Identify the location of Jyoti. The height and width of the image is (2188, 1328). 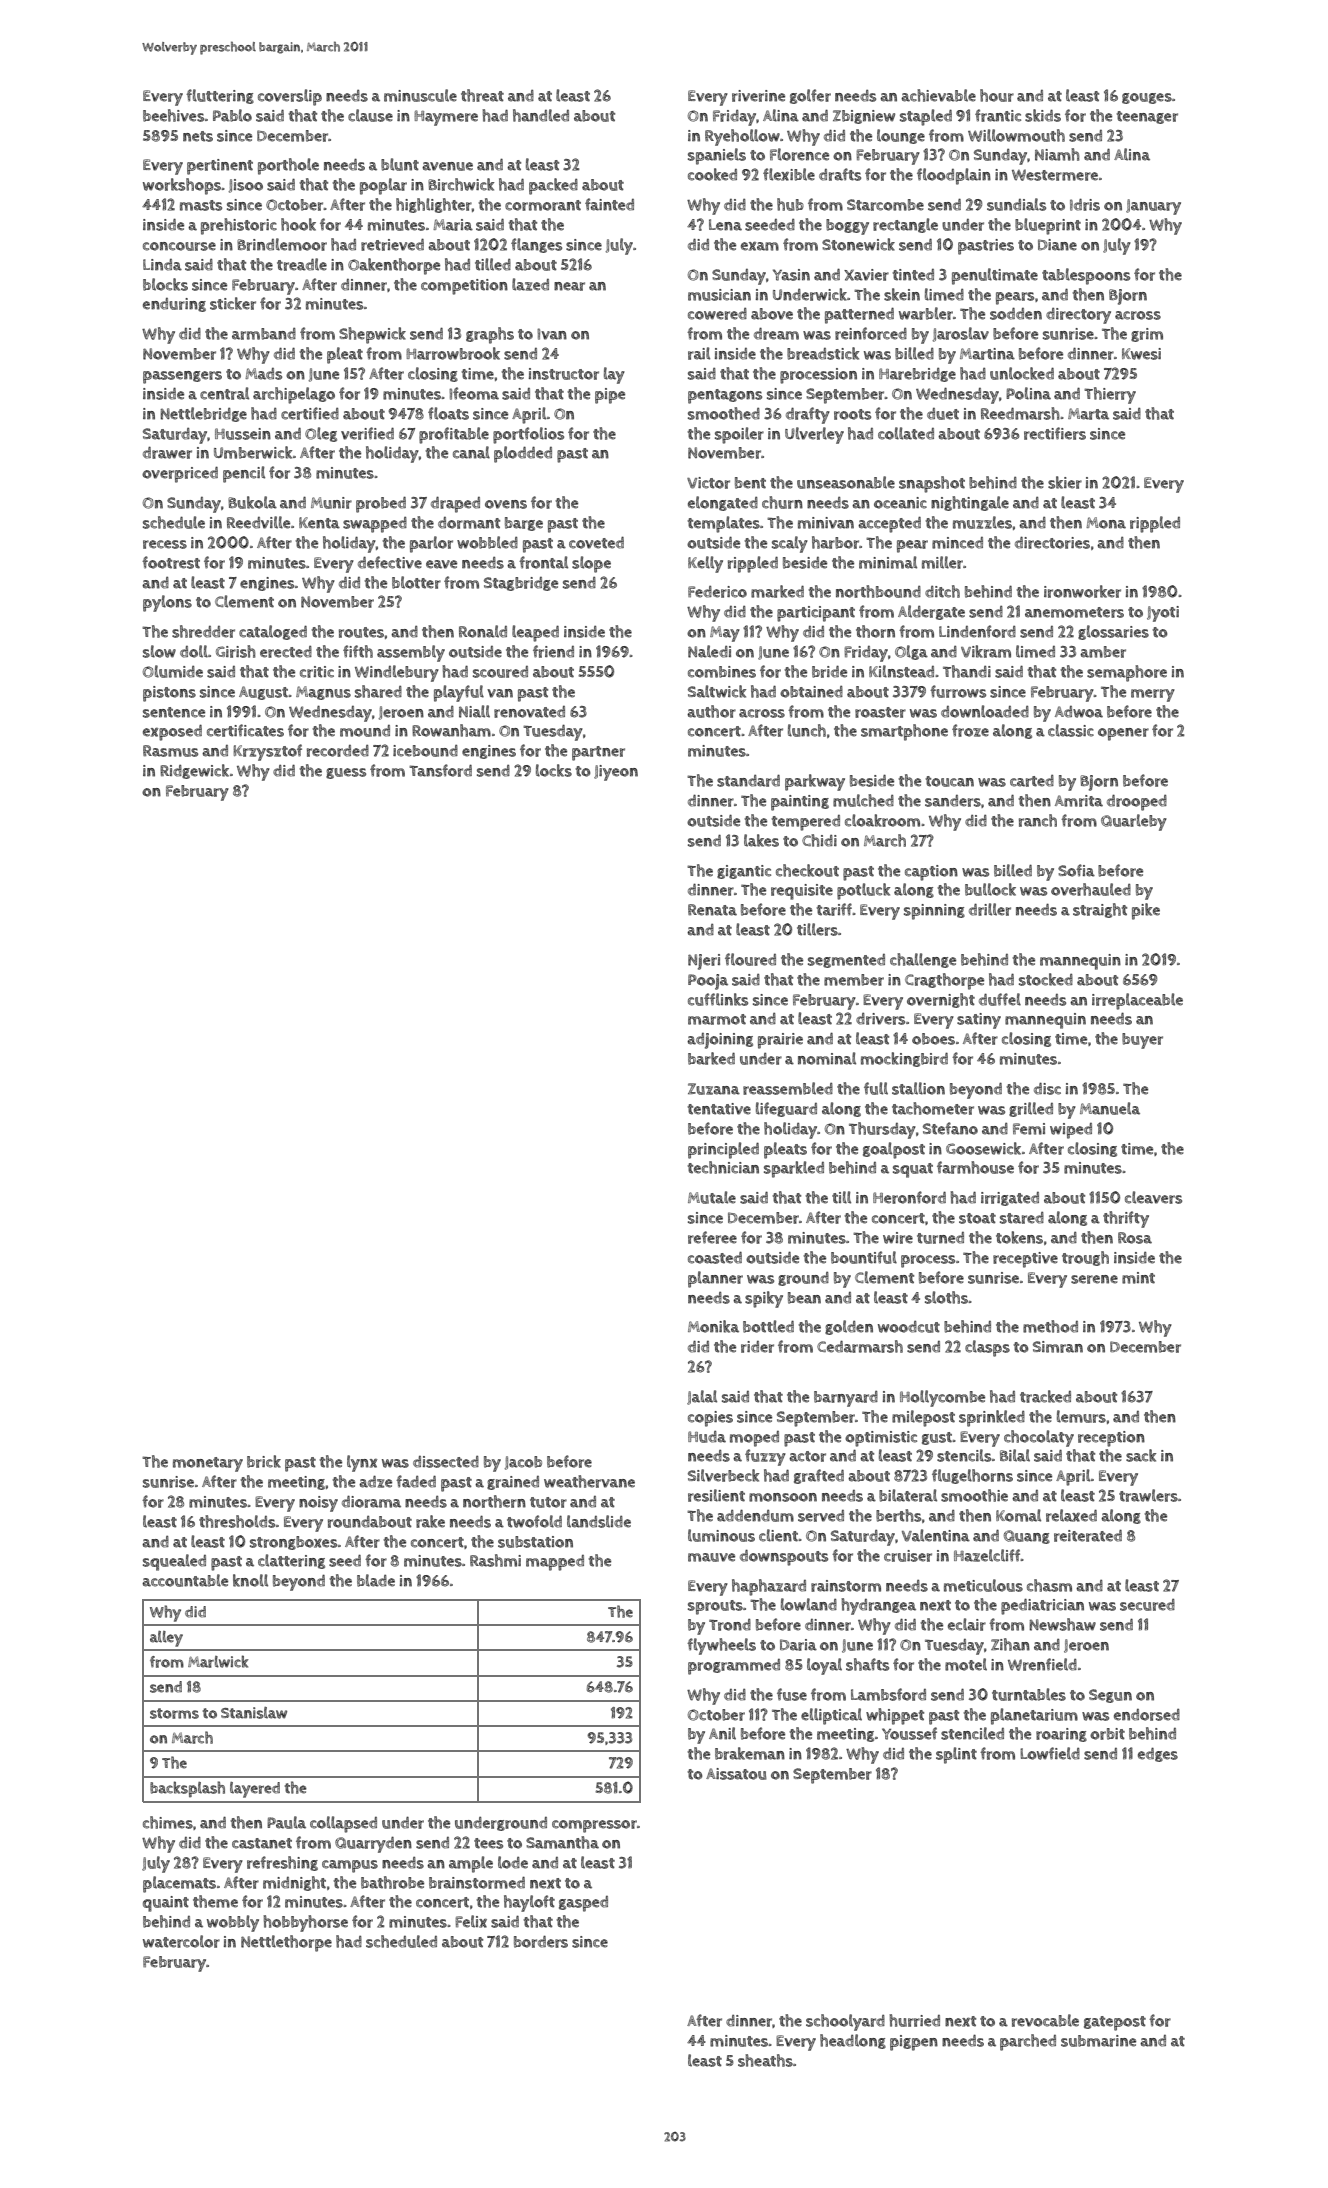
(1163, 614).
